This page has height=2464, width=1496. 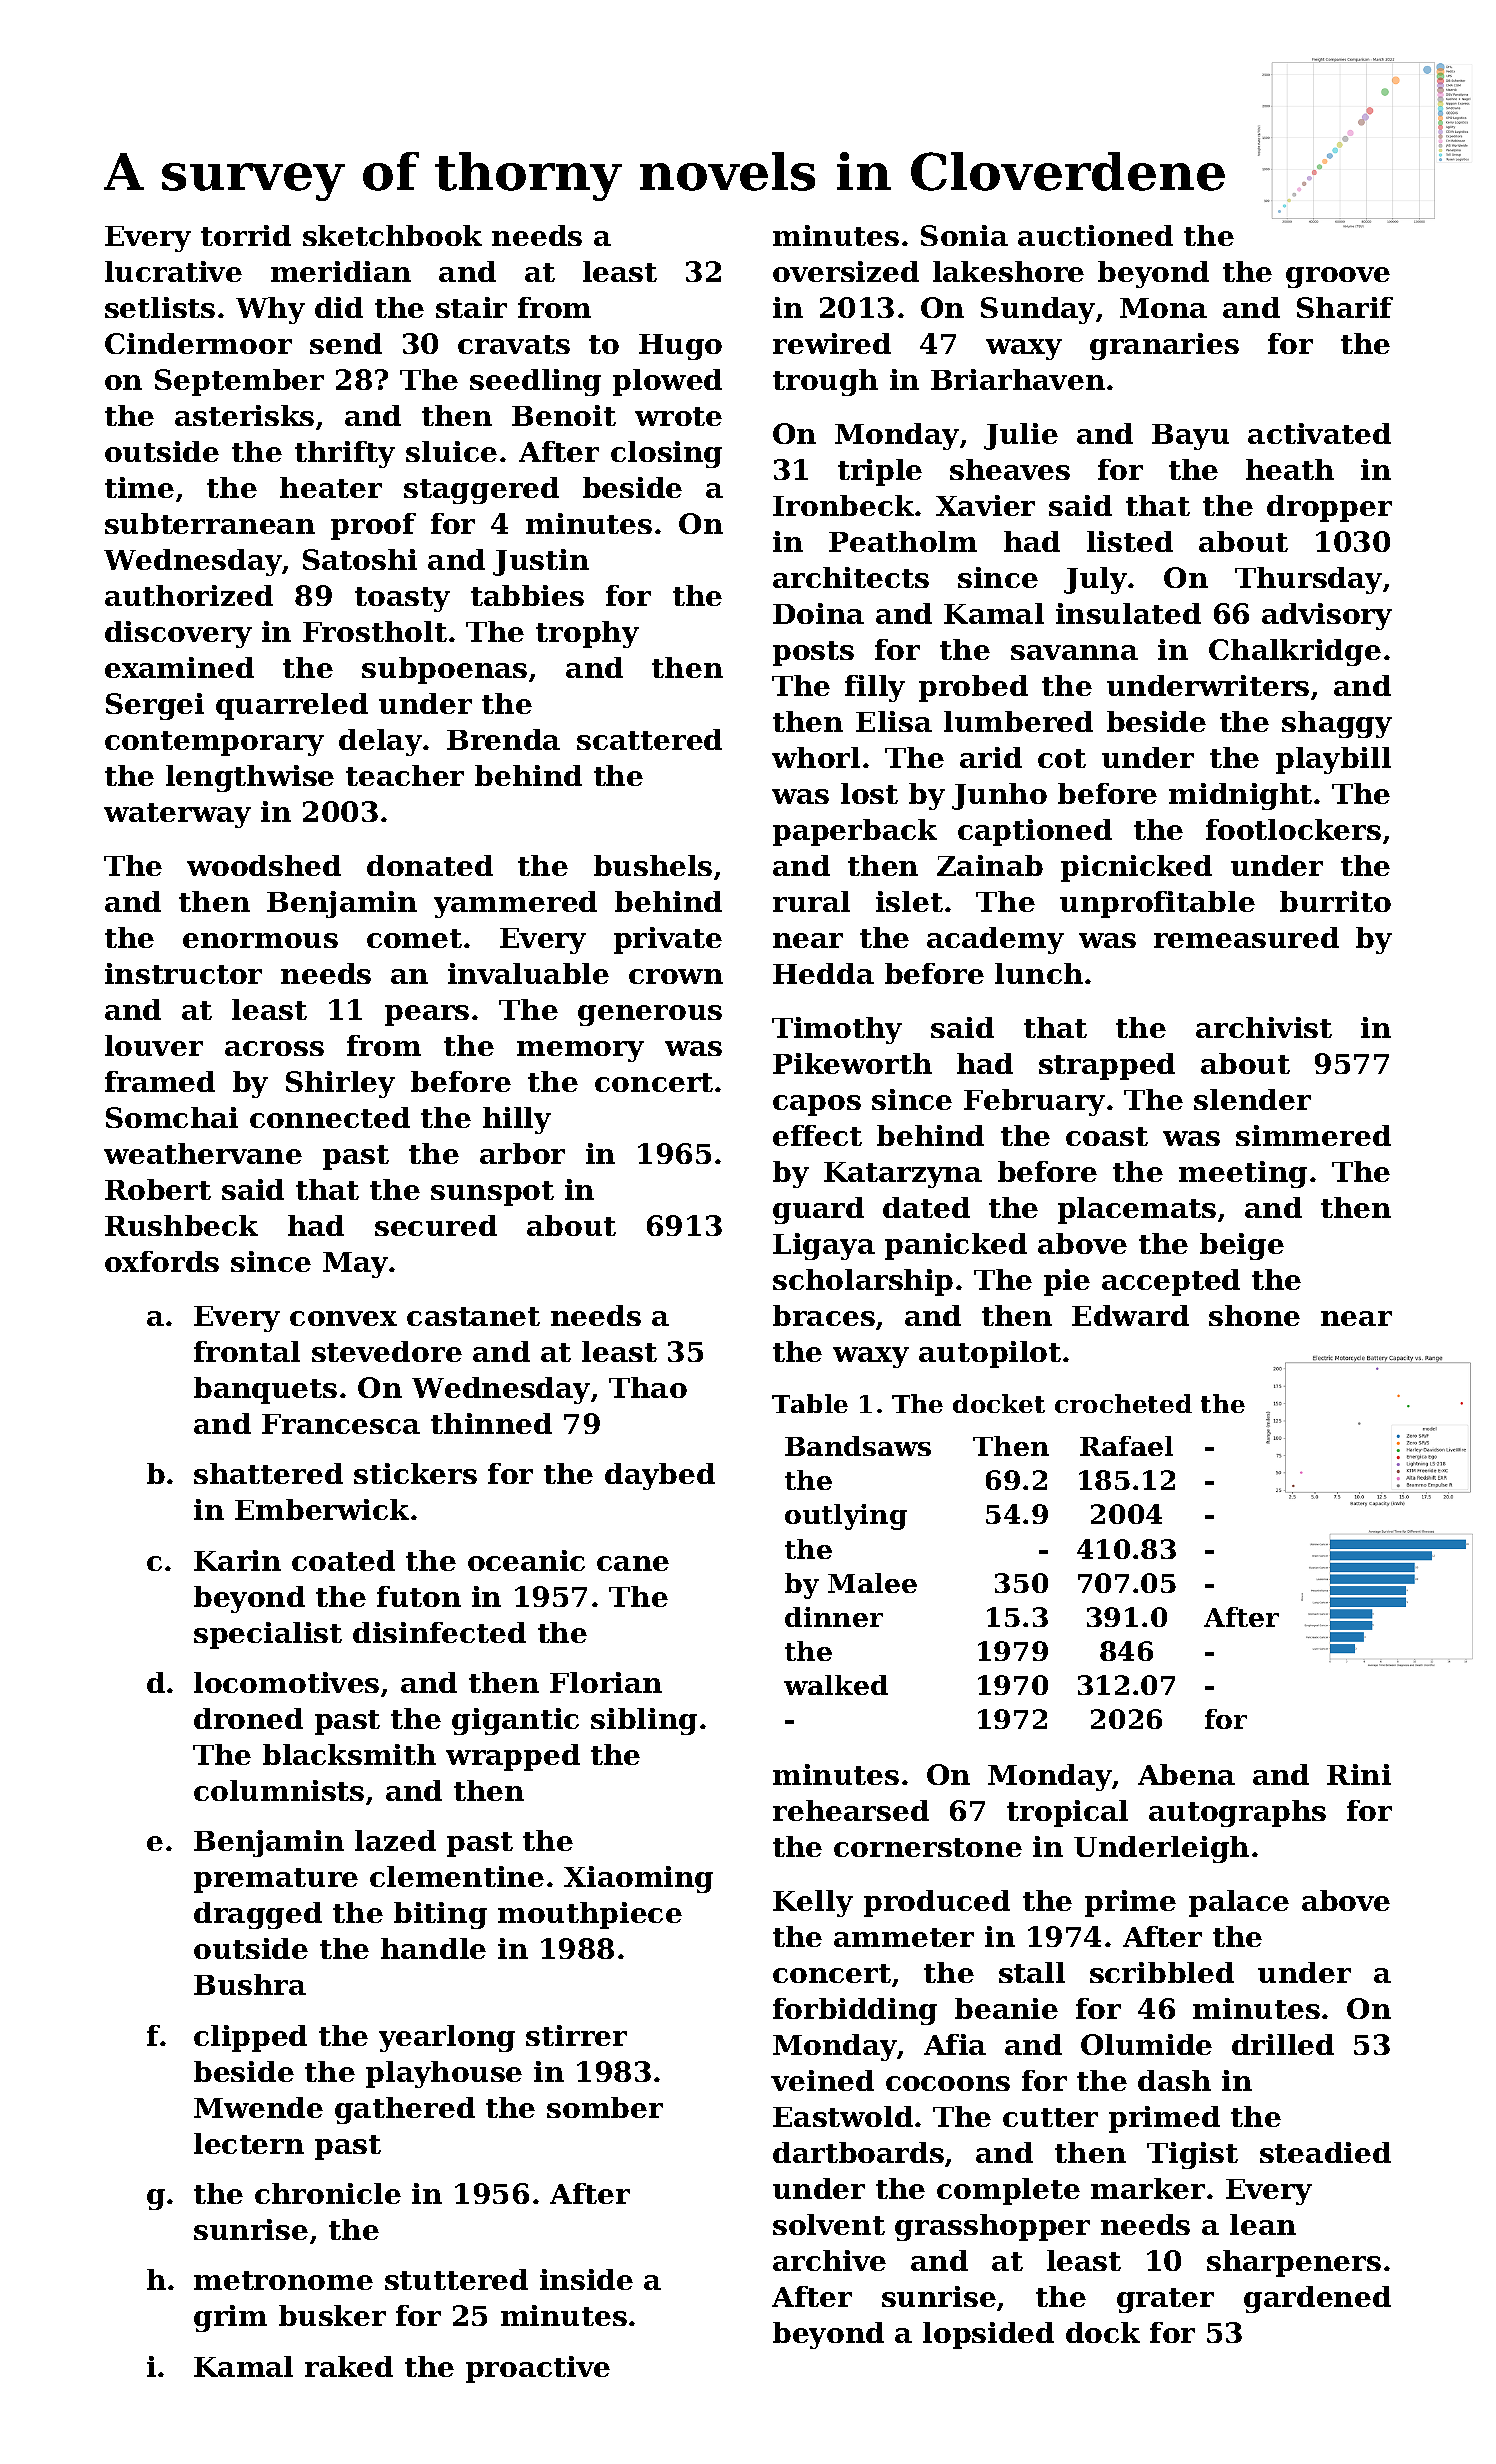 I want to click on Sharif, so click(x=1345, y=307).
